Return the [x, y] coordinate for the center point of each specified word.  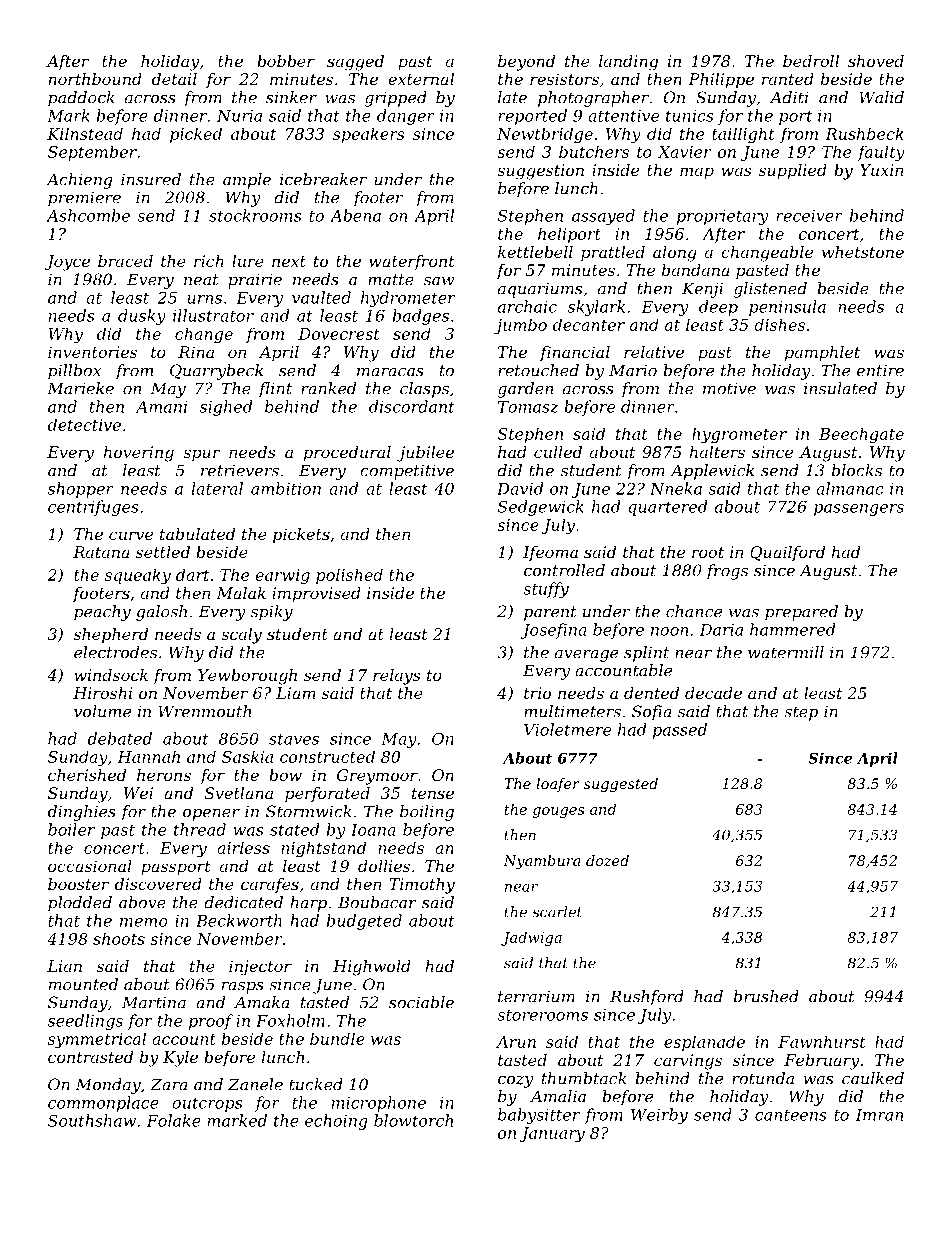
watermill [786, 652]
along [675, 254]
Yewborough [247, 677]
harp [308, 904]
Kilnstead [85, 133]
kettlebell [535, 252]
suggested [621, 785]
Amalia [558, 1096]
